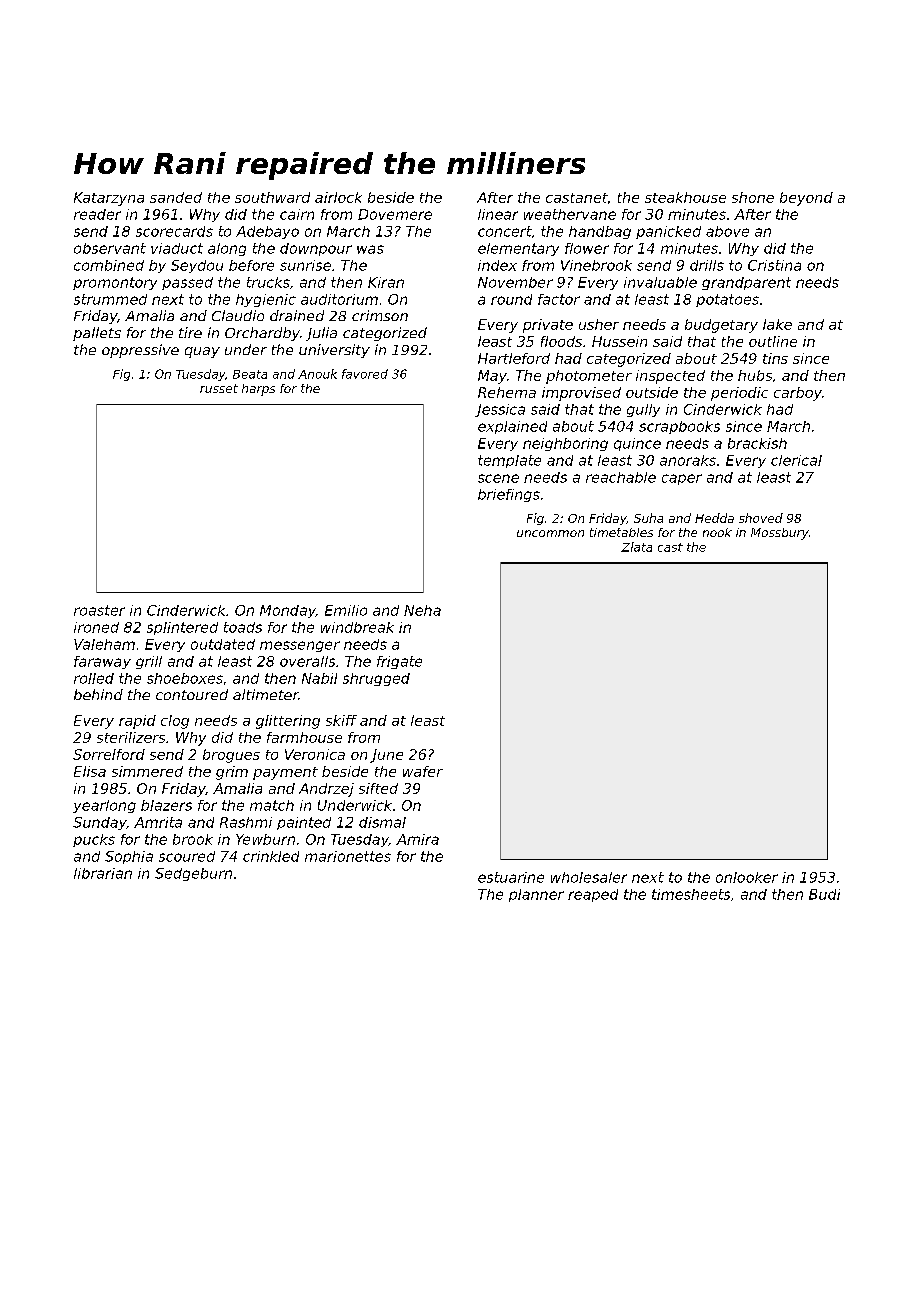  What do you see at coordinates (423, 771) in the screenshot?
I see `wafer` at bounding box center [423, 771].
